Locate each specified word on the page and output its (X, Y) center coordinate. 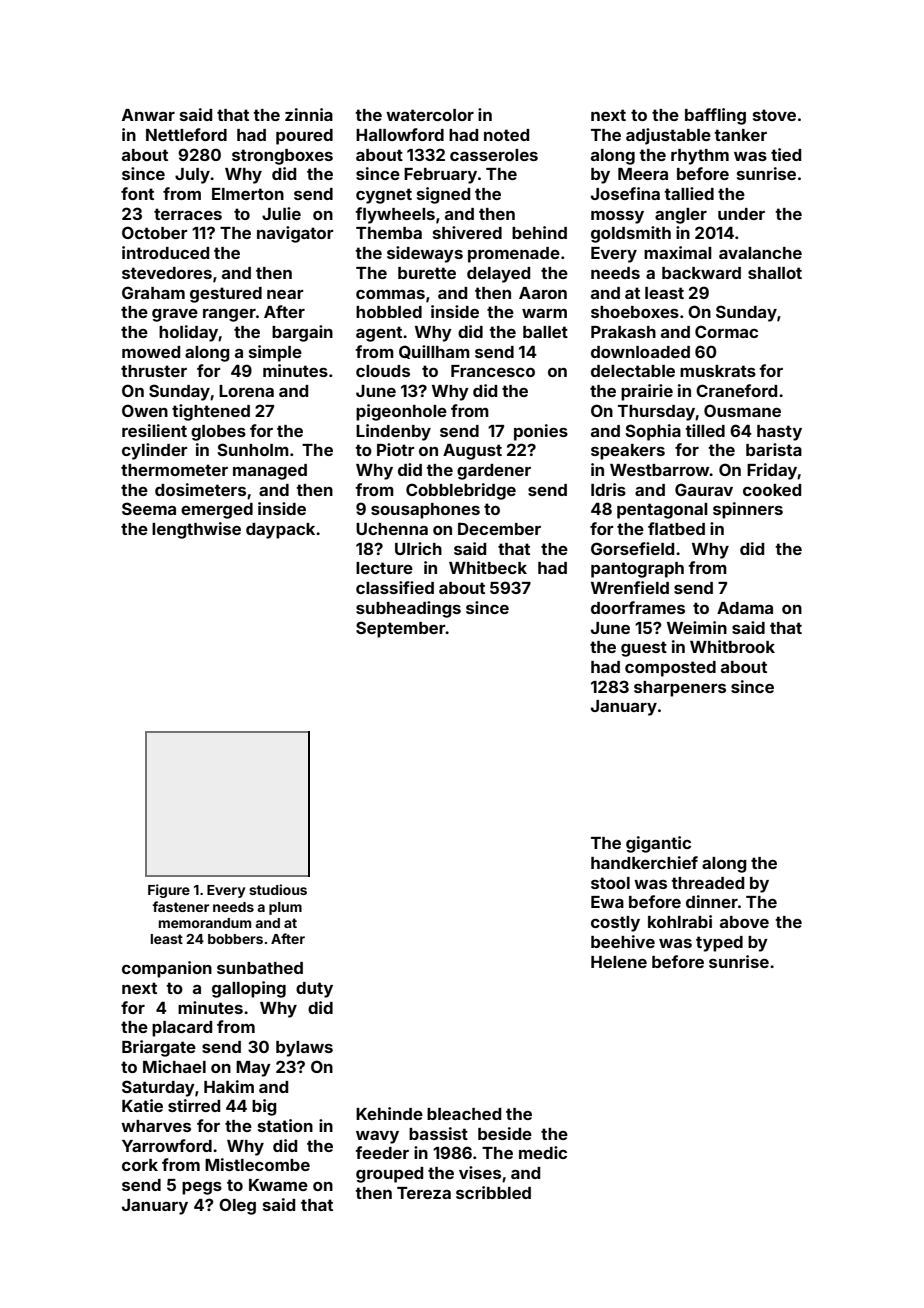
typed (719, 944)
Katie (142, 1105)
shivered (467, 232)
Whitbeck (488, 567)
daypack (280, 531)
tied (786, 154)
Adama (745, 608)
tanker (740, 135)
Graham (153, 292)
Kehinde (389, 1113)
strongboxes (282, 157)
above (744, 922)
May (253, 1069)
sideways (425, 254)
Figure (169, 891)
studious (278, 889)
